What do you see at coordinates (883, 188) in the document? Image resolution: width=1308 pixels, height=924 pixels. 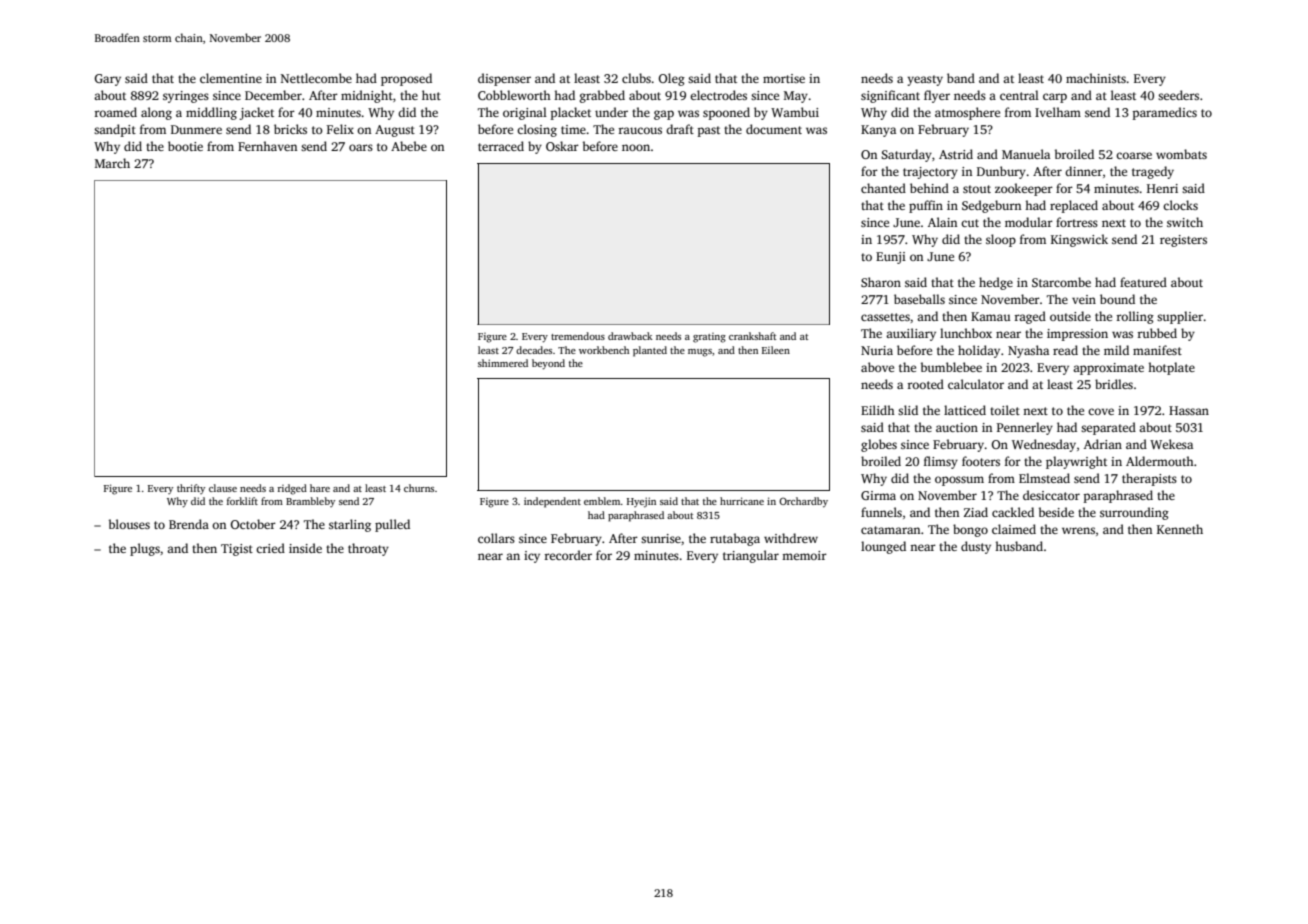 I see `chanted` at bounding box center [883, 188].
